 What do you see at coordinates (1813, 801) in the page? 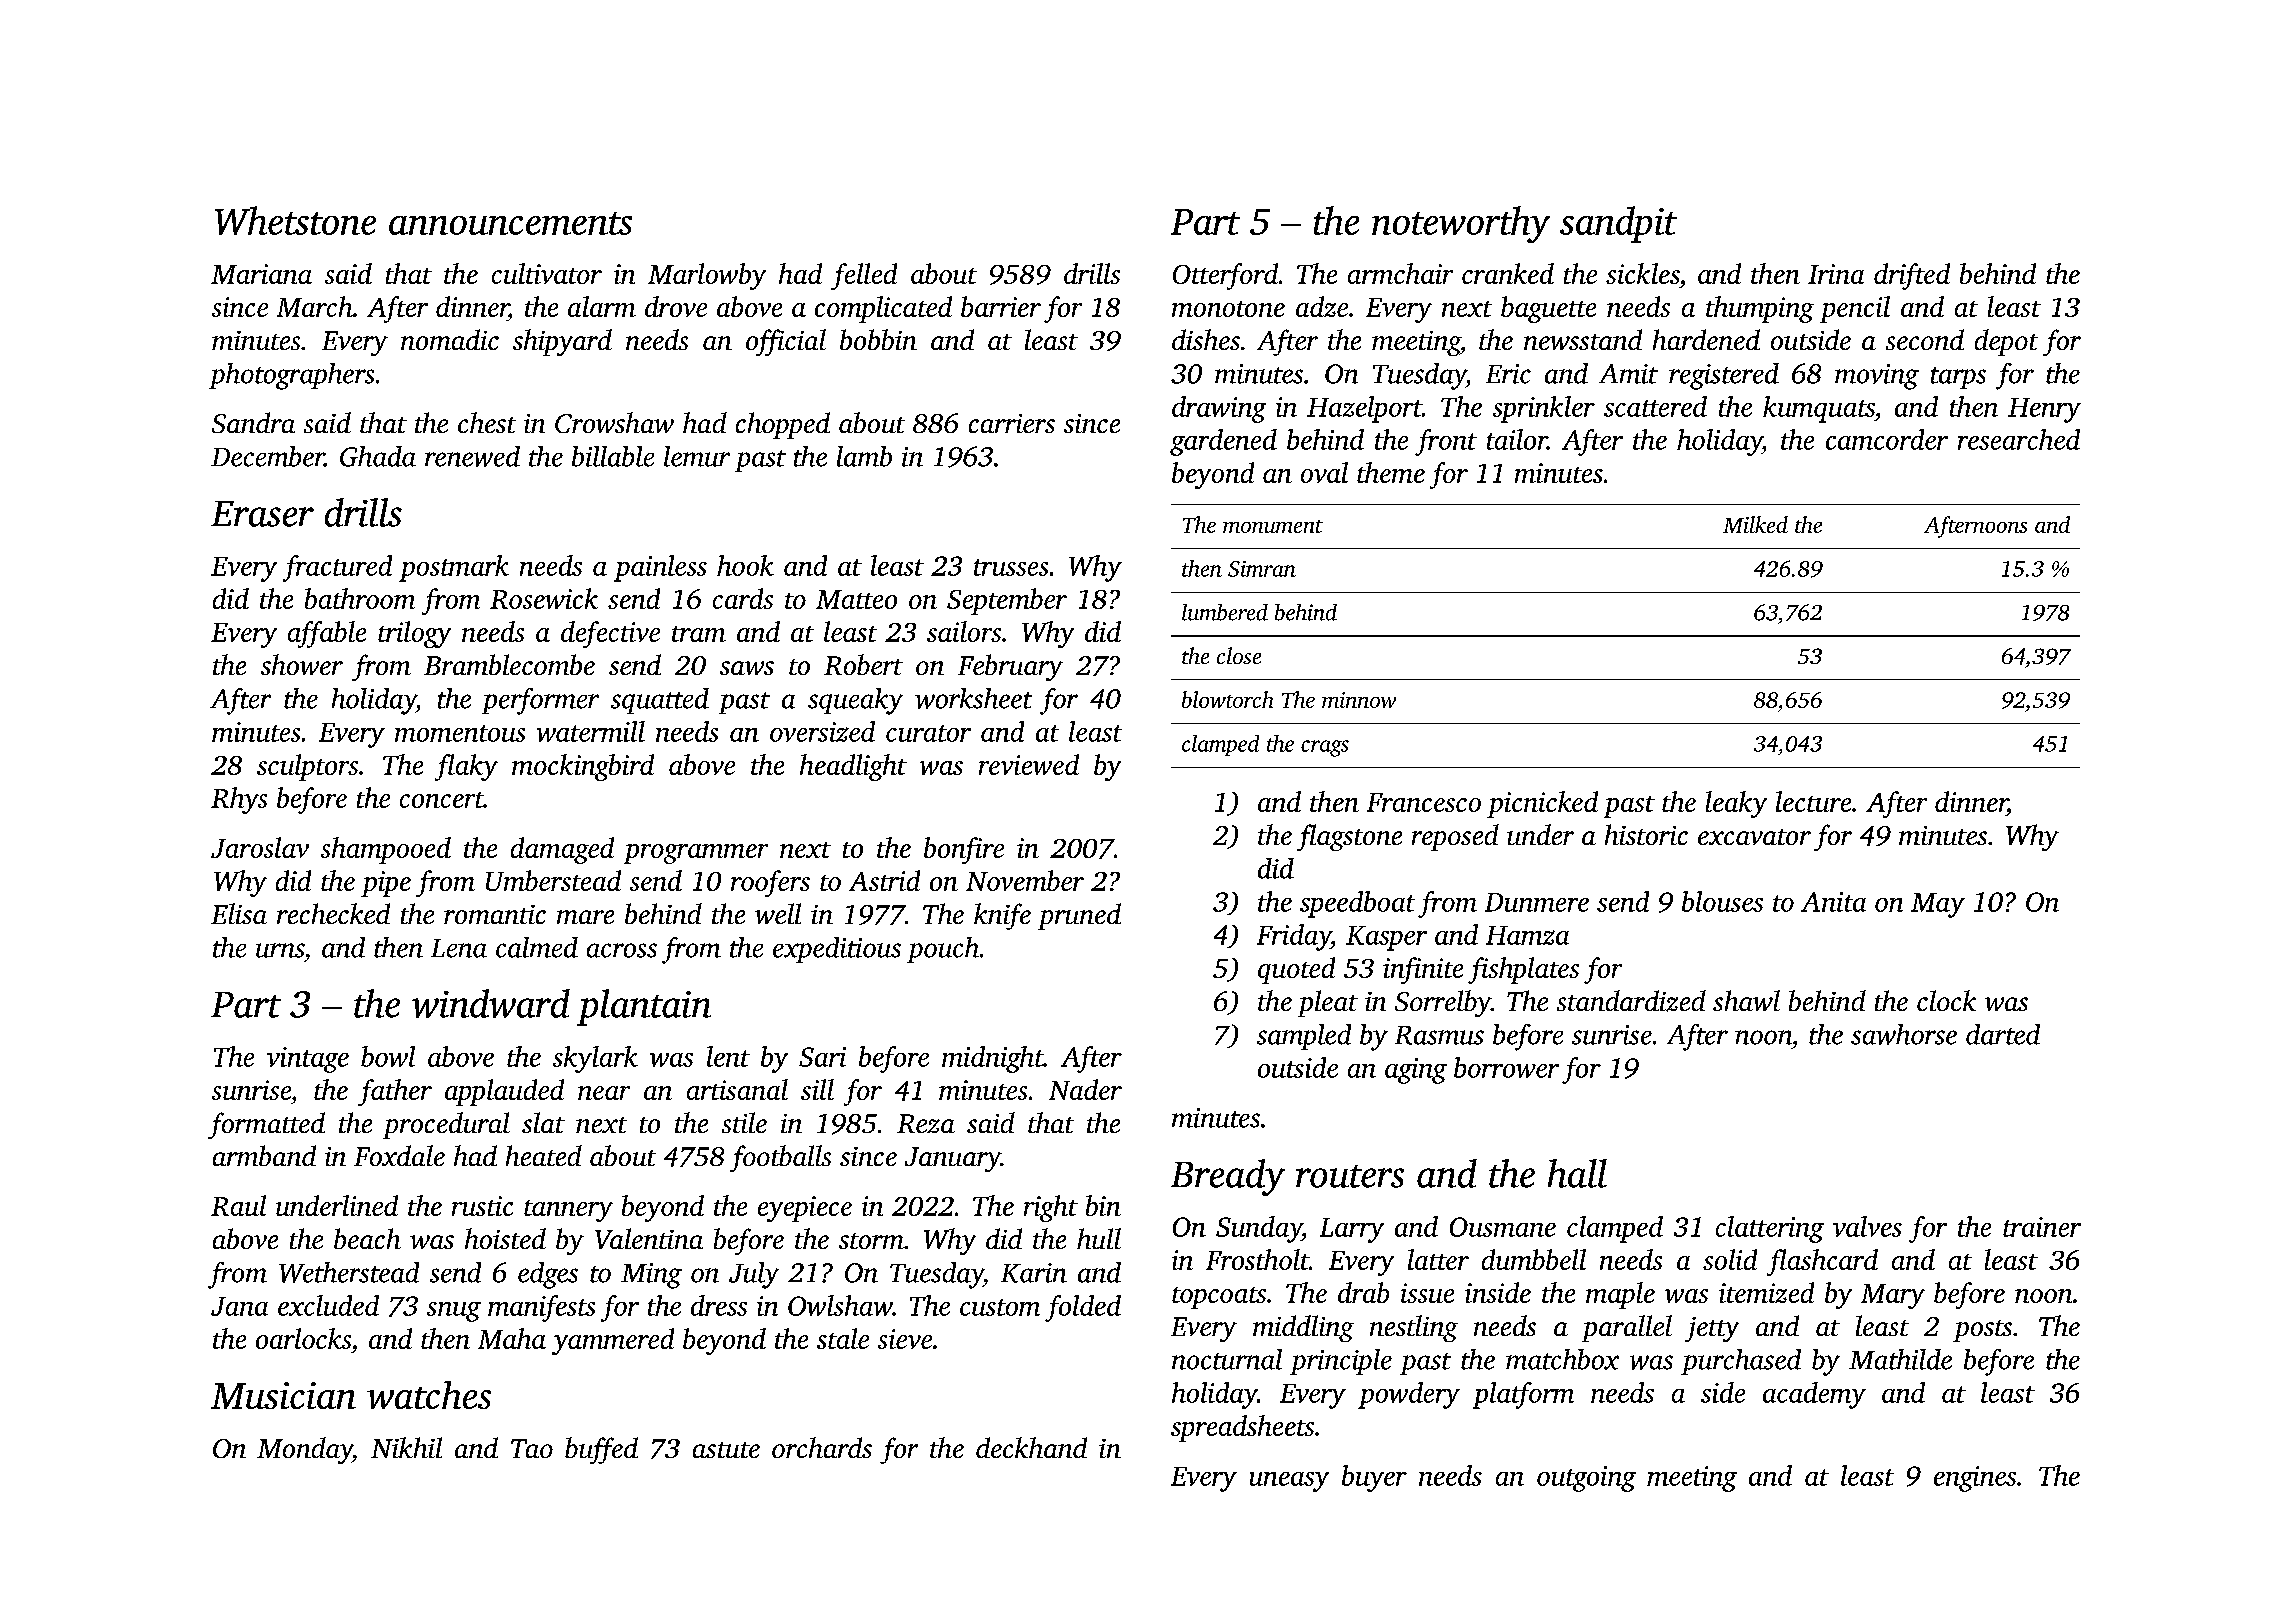
I see `lecture` at bounding box center [1813, 801].
